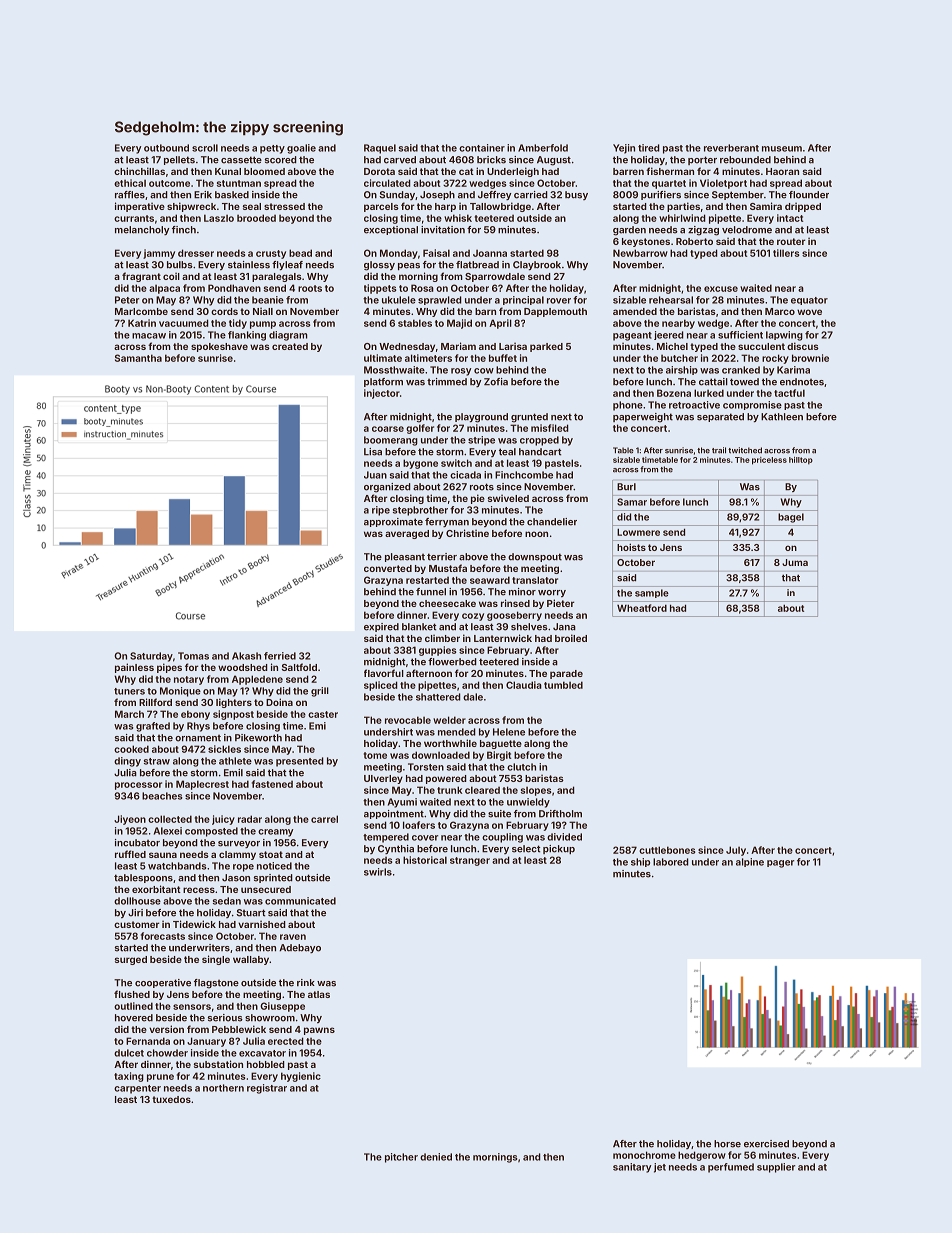 This page has height=1233, width=952. Describe the element at coordinates (560, 814) in the page. I see `Driftholm` at that location.
